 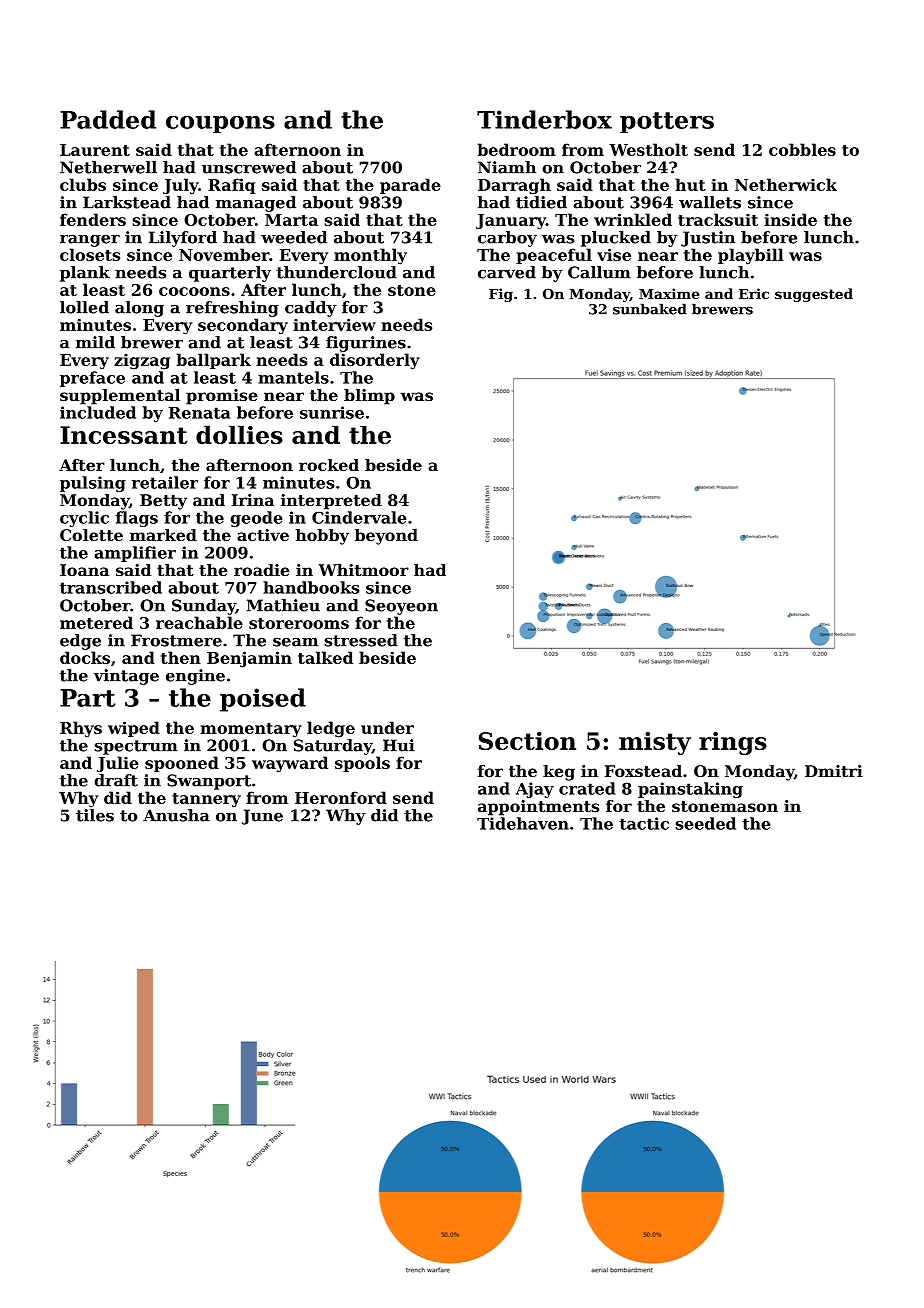 What do you see at coordinates (176, 640) in the screenshot?
I see `Frostmere` at bounding box center [176, 640].
